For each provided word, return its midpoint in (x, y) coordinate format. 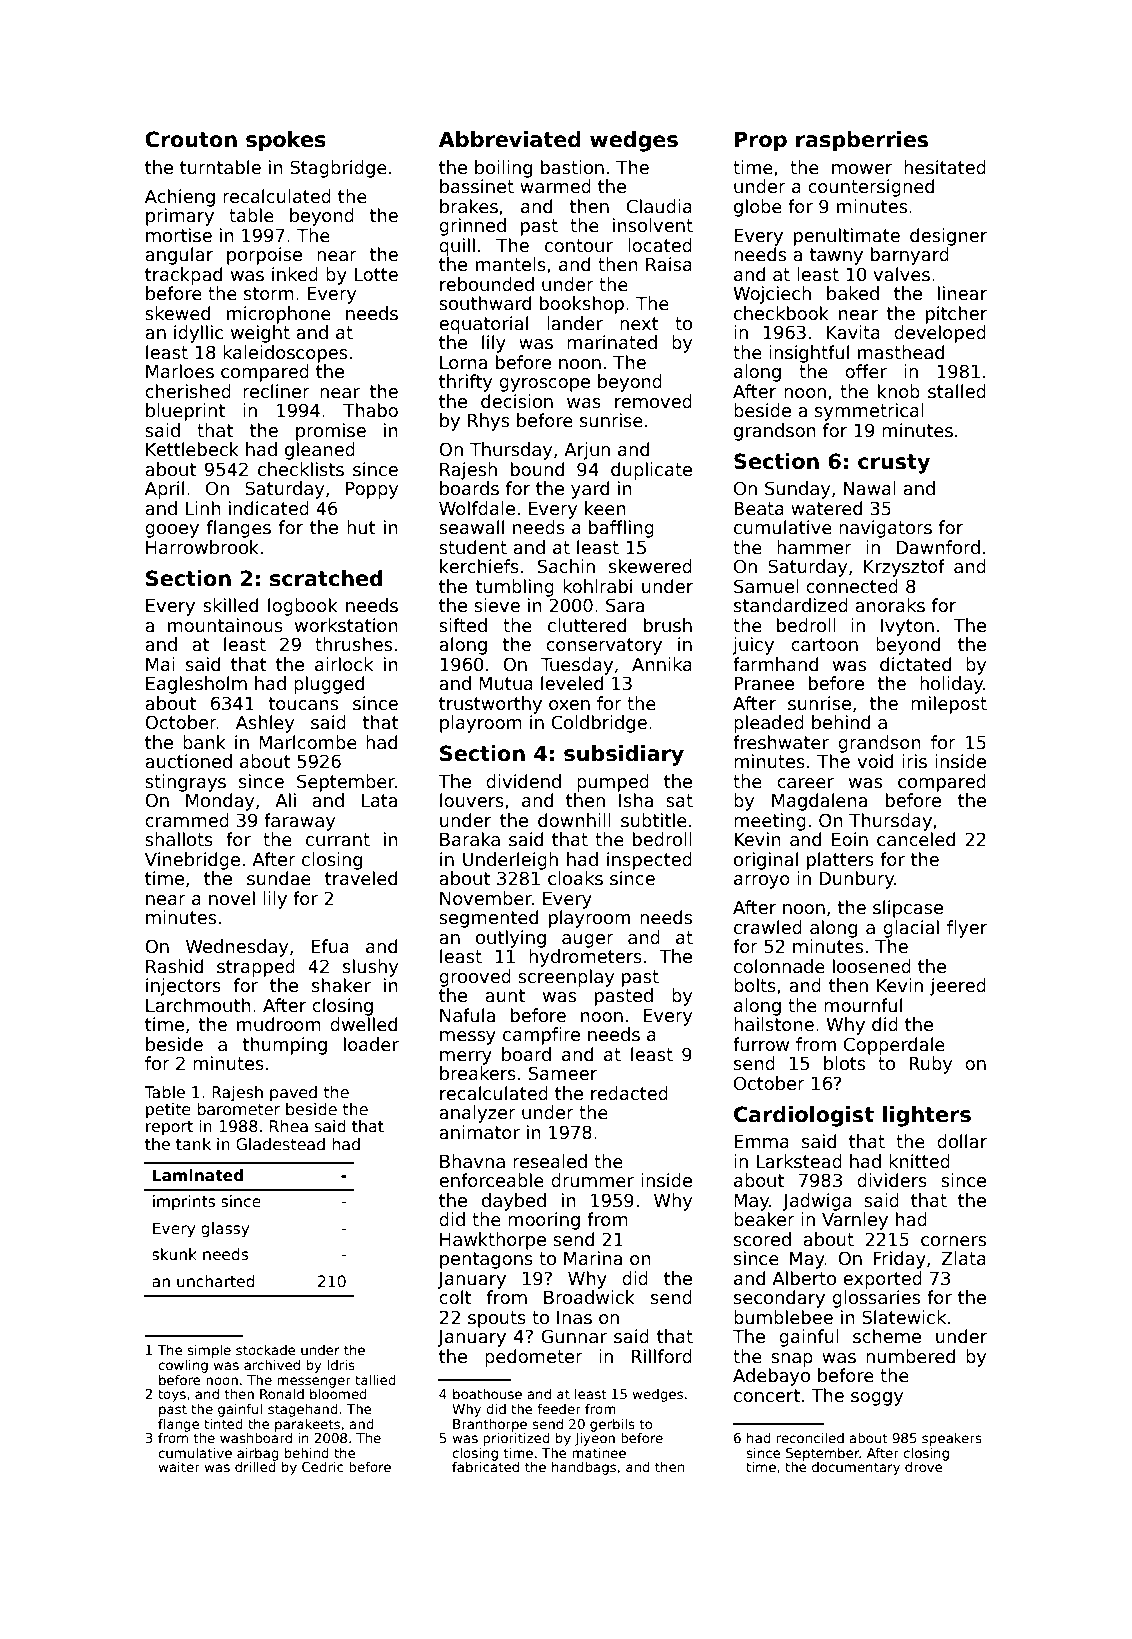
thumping (285, 1046)
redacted (629, 1093)
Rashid (174, 966)
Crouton (191, 139)
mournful (863, 1005)
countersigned (871, 188)
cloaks (575, 878)
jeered (958, 987)
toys (172, 1395)
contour (579, 246)
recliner (276, 391)
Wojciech (772, 295)
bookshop (582, 305)
